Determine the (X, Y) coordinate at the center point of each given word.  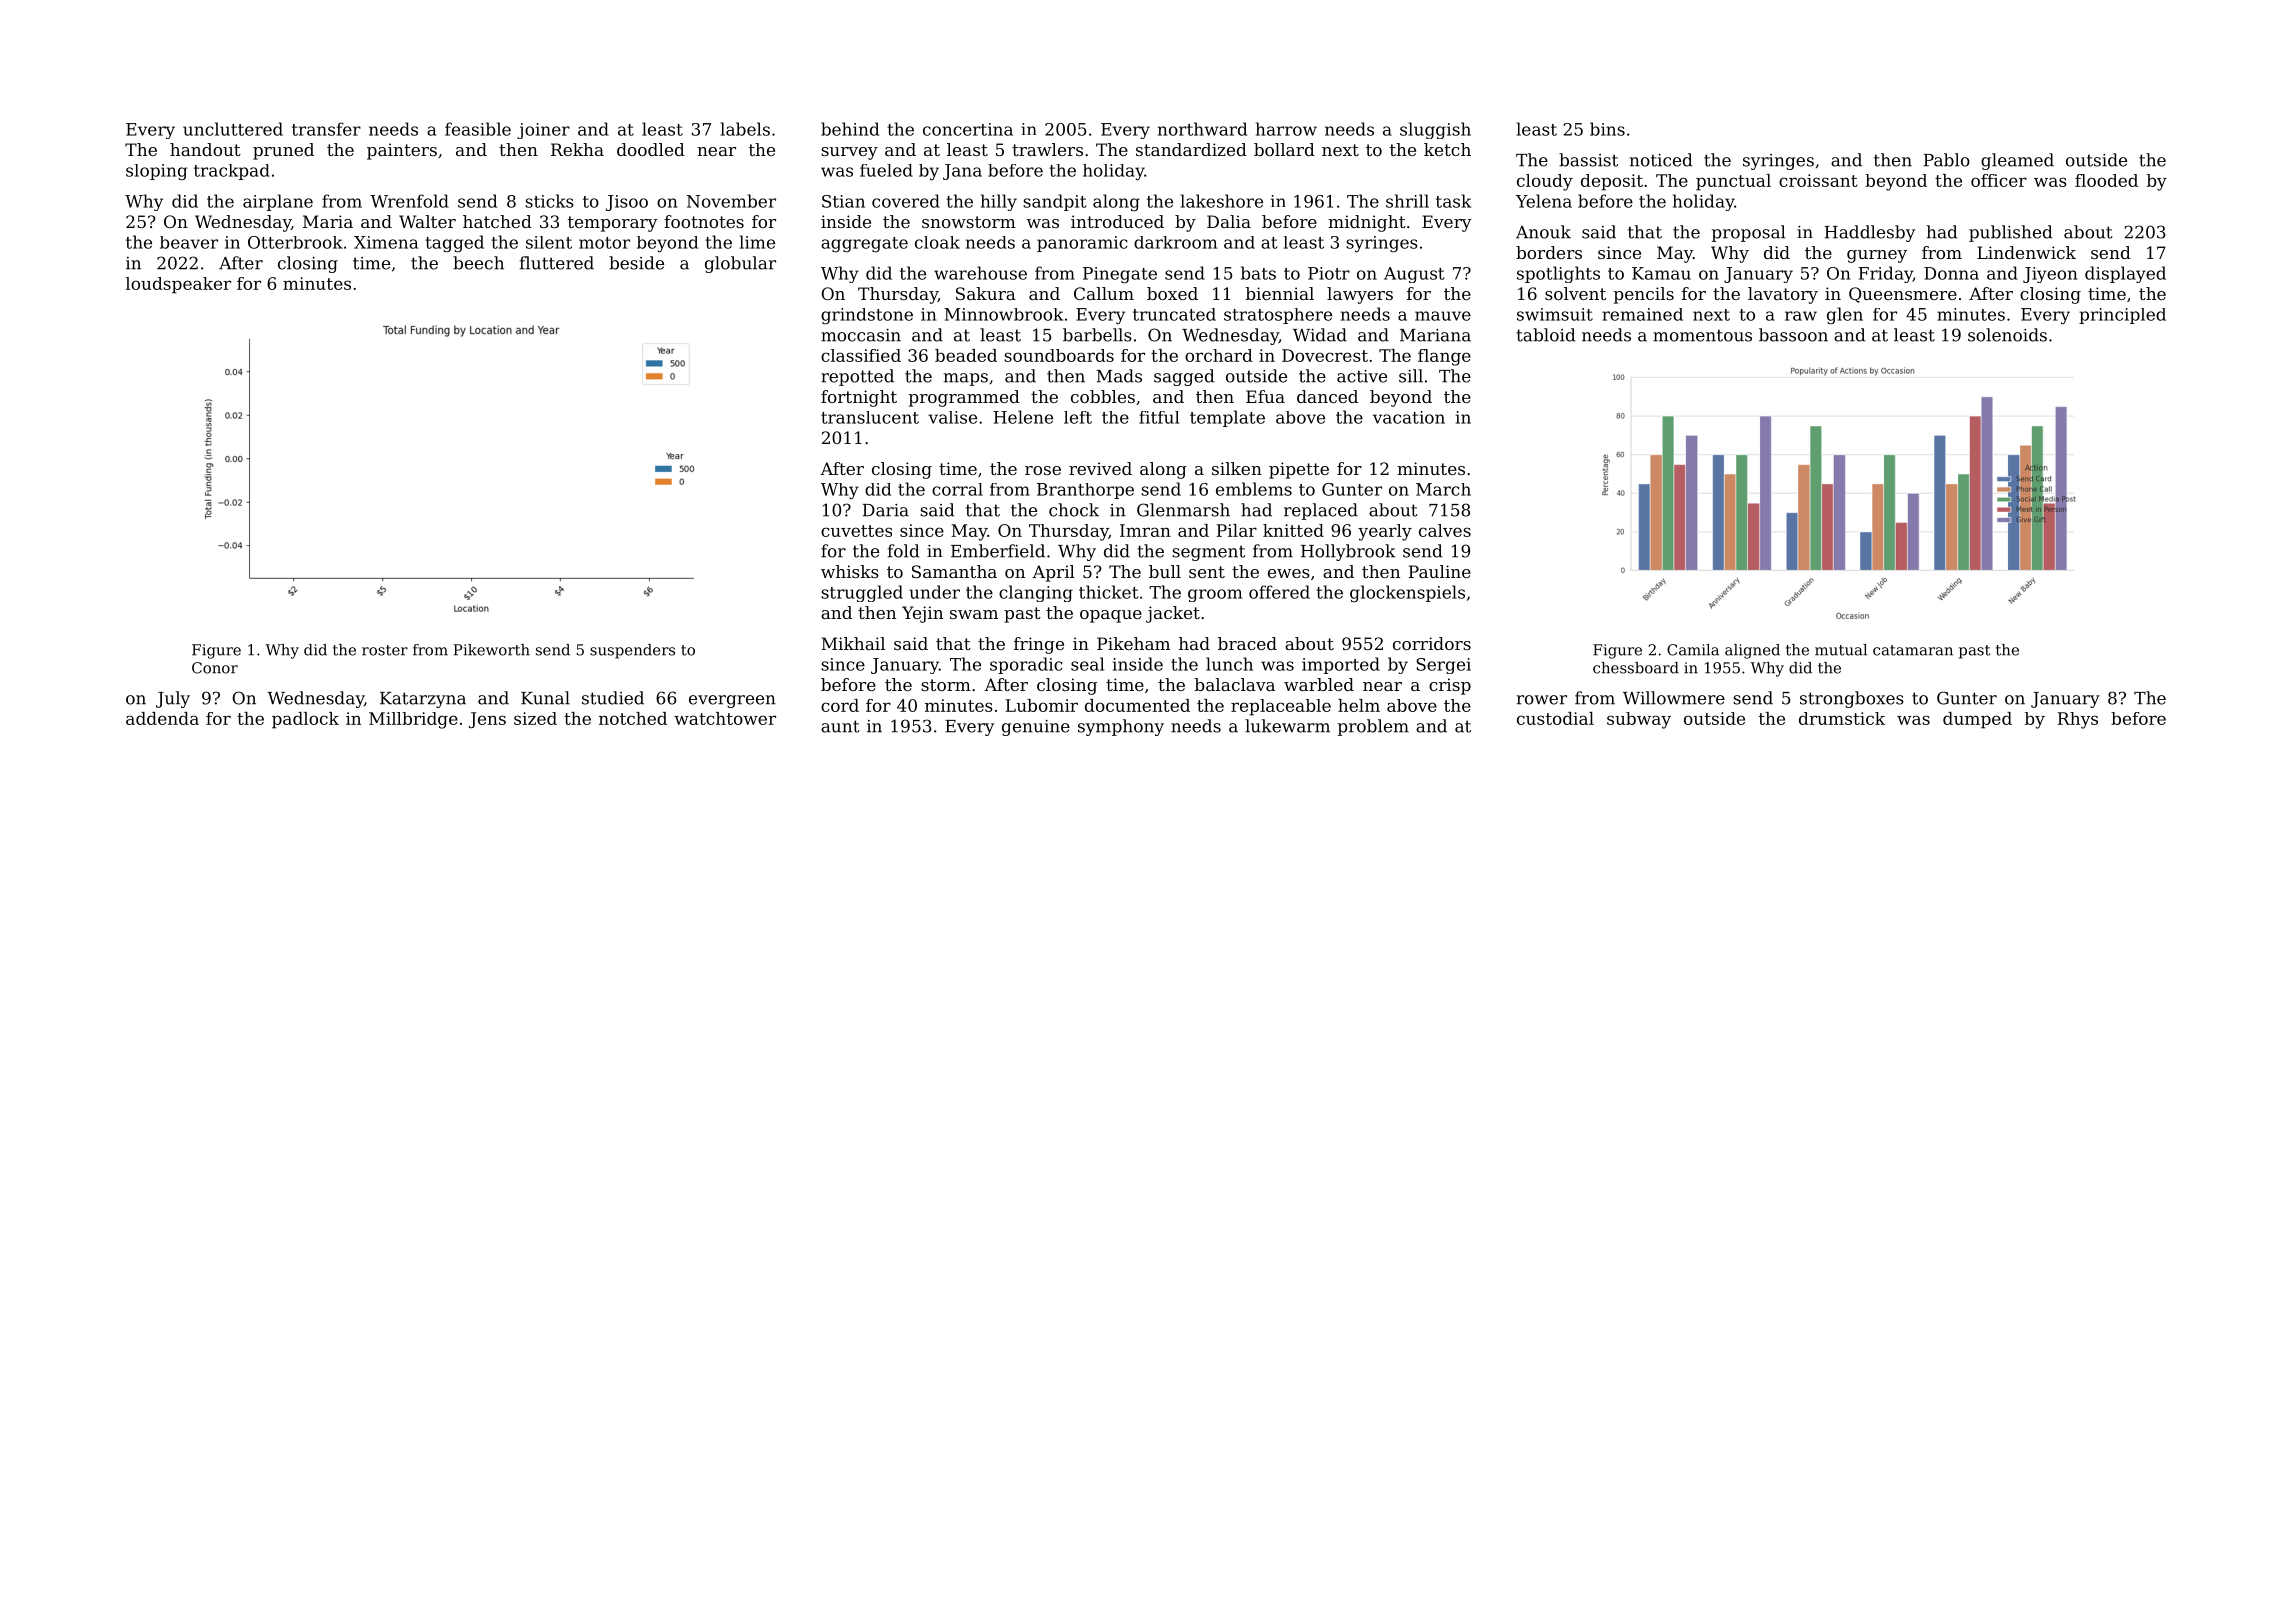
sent (1207, 572)
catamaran (1913, 650)
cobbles (1103, 396)
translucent (870, 417)
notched (633, 718)
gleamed (2017, 161)
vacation (1409, 417)
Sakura (986, 293)
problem (1373, 727)
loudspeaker (178, 285)
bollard (1284, 149)
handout (205, 149)
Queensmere (1903, 295)
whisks (850, 571)
